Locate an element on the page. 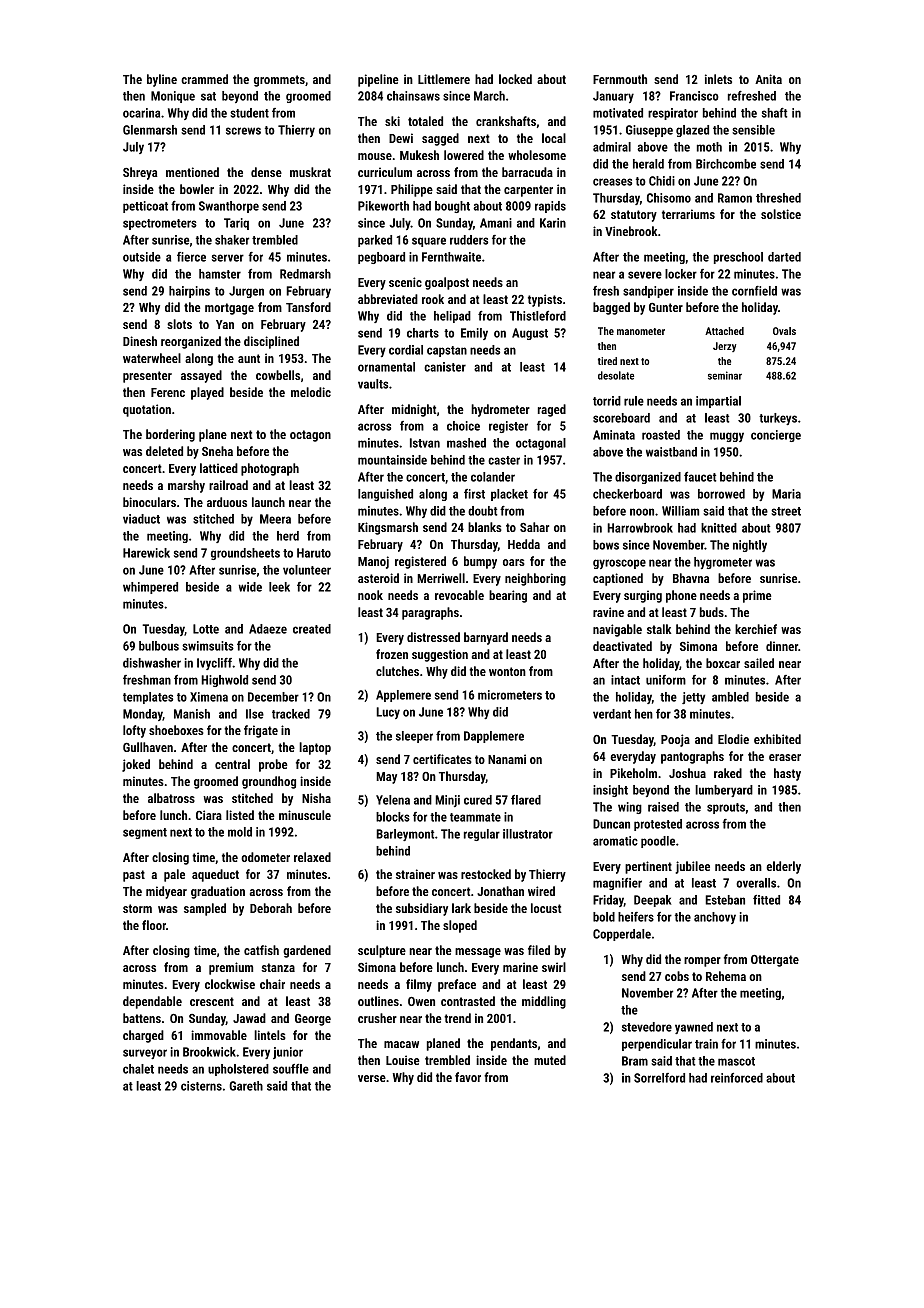 The height and width of the image is (1308, 924). viaduct is located at coordinates (141, 519).
